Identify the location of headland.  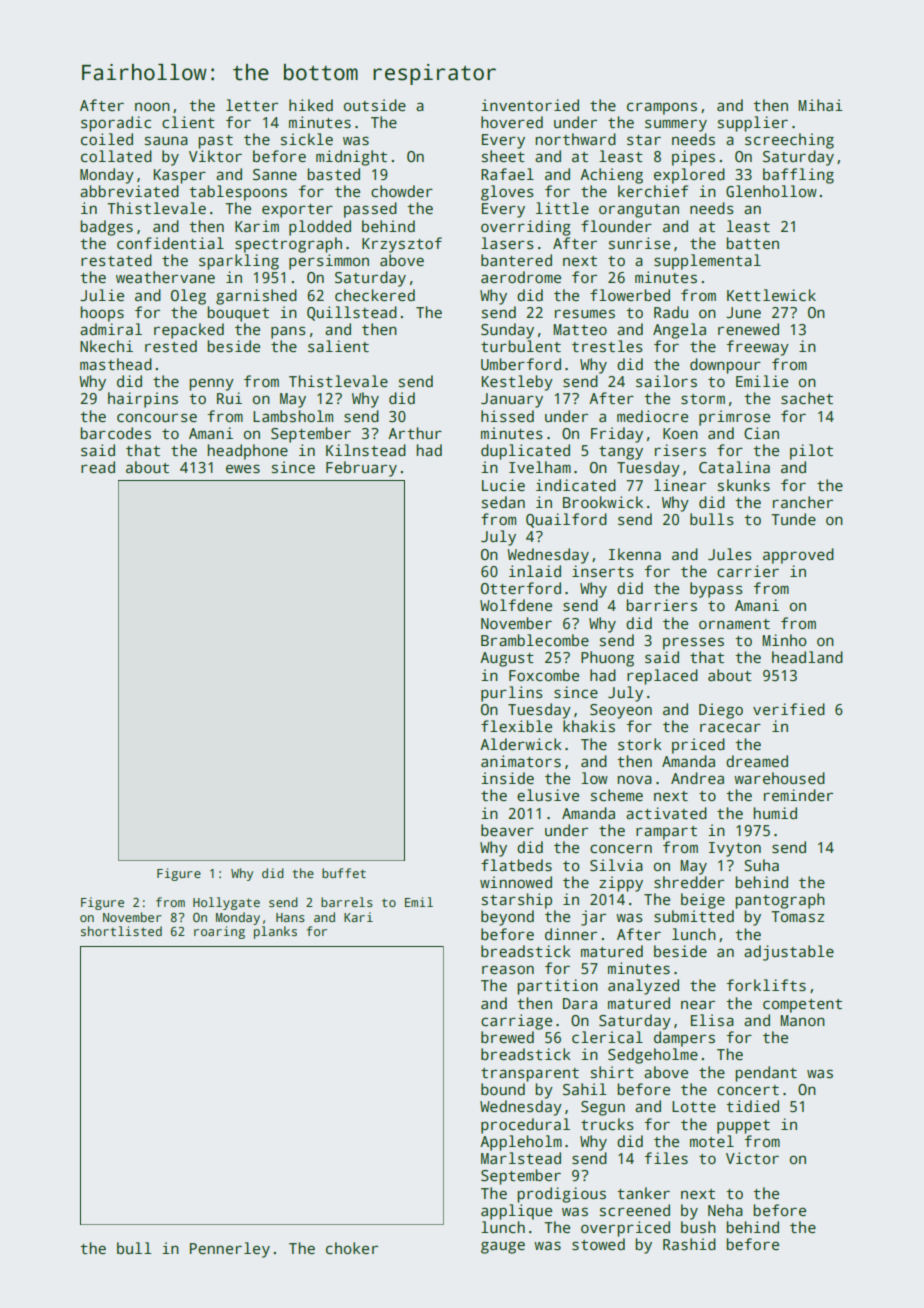
(807, 657).
